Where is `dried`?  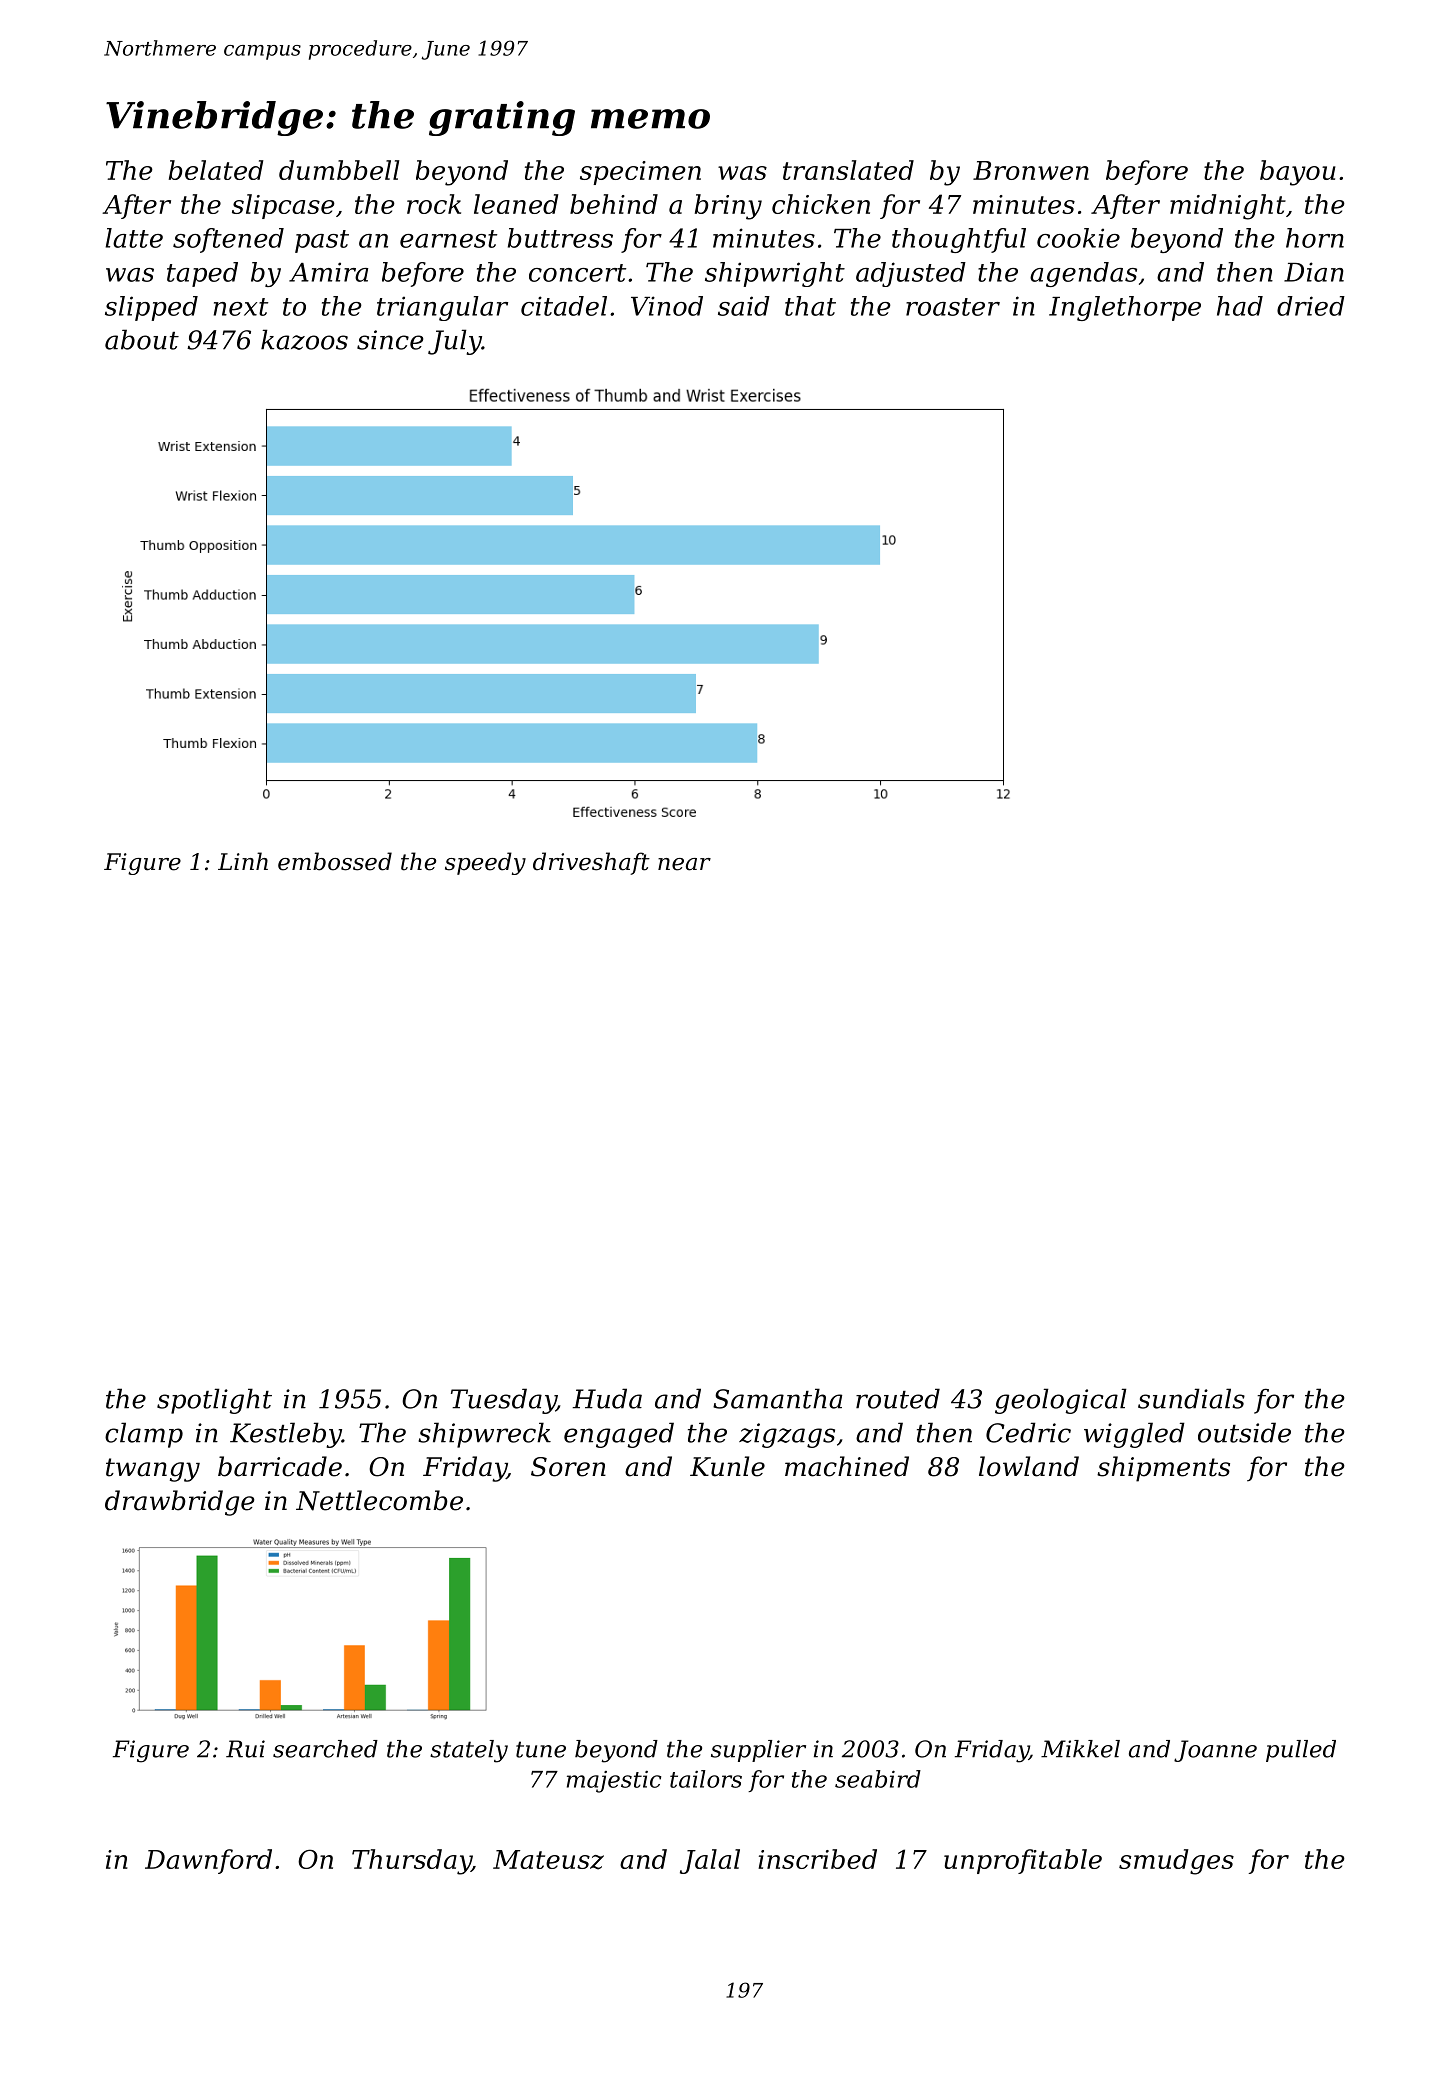
dried is located at coordinates (1311, 306).
